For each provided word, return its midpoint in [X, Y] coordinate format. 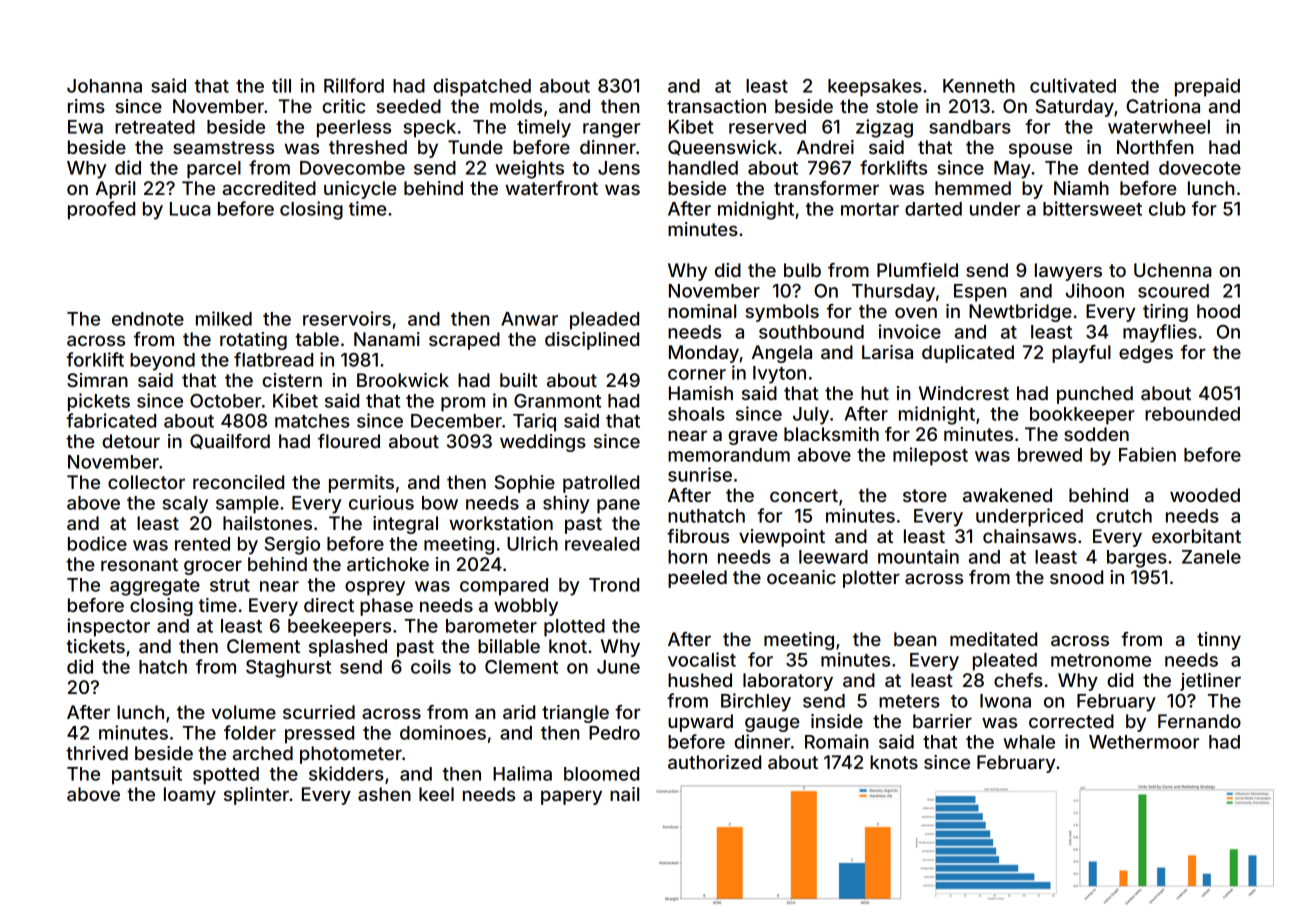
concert [804, 495]
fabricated [111, 420]
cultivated [1073, 85]
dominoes [443, 732]
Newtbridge [1020, 313]
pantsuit [147, 775]
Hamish [701, 393]
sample [247, 505]
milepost [930, 456]
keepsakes [875, 88]
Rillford [354, 85]
